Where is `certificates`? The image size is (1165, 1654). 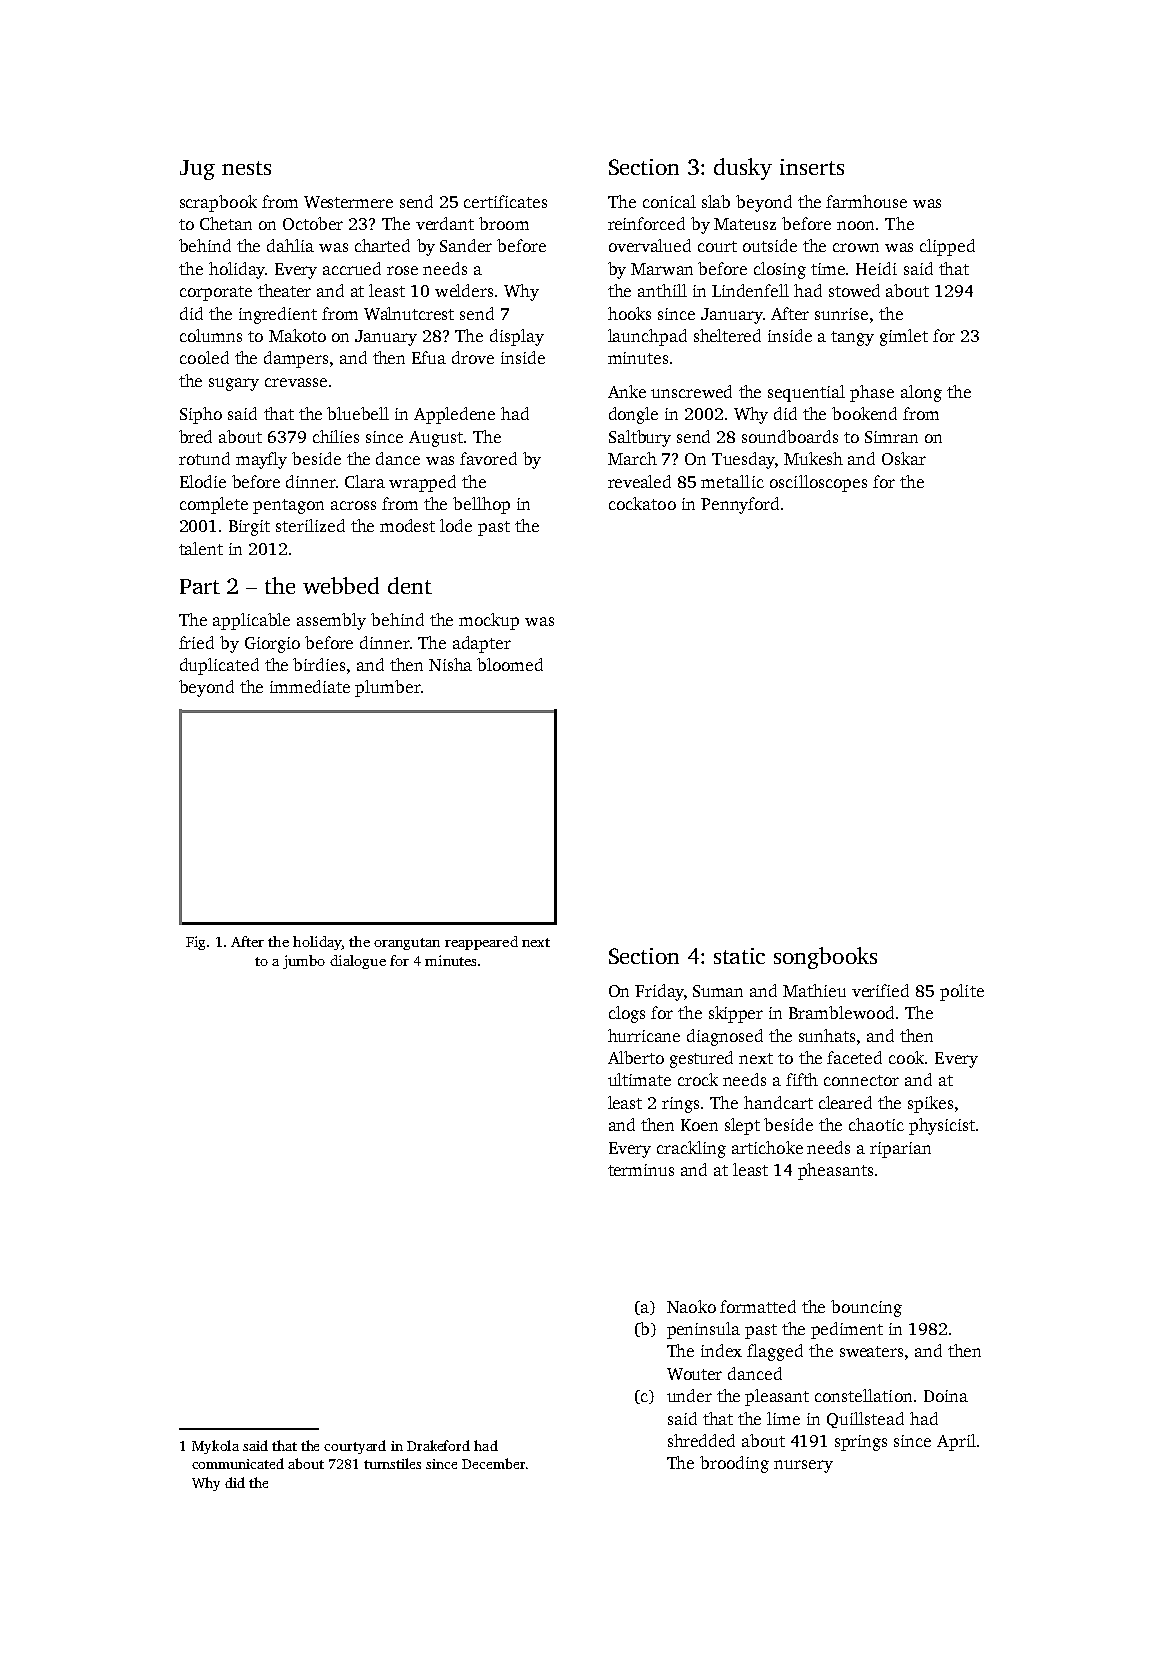 certificates is located at coordinates (505, 201).
